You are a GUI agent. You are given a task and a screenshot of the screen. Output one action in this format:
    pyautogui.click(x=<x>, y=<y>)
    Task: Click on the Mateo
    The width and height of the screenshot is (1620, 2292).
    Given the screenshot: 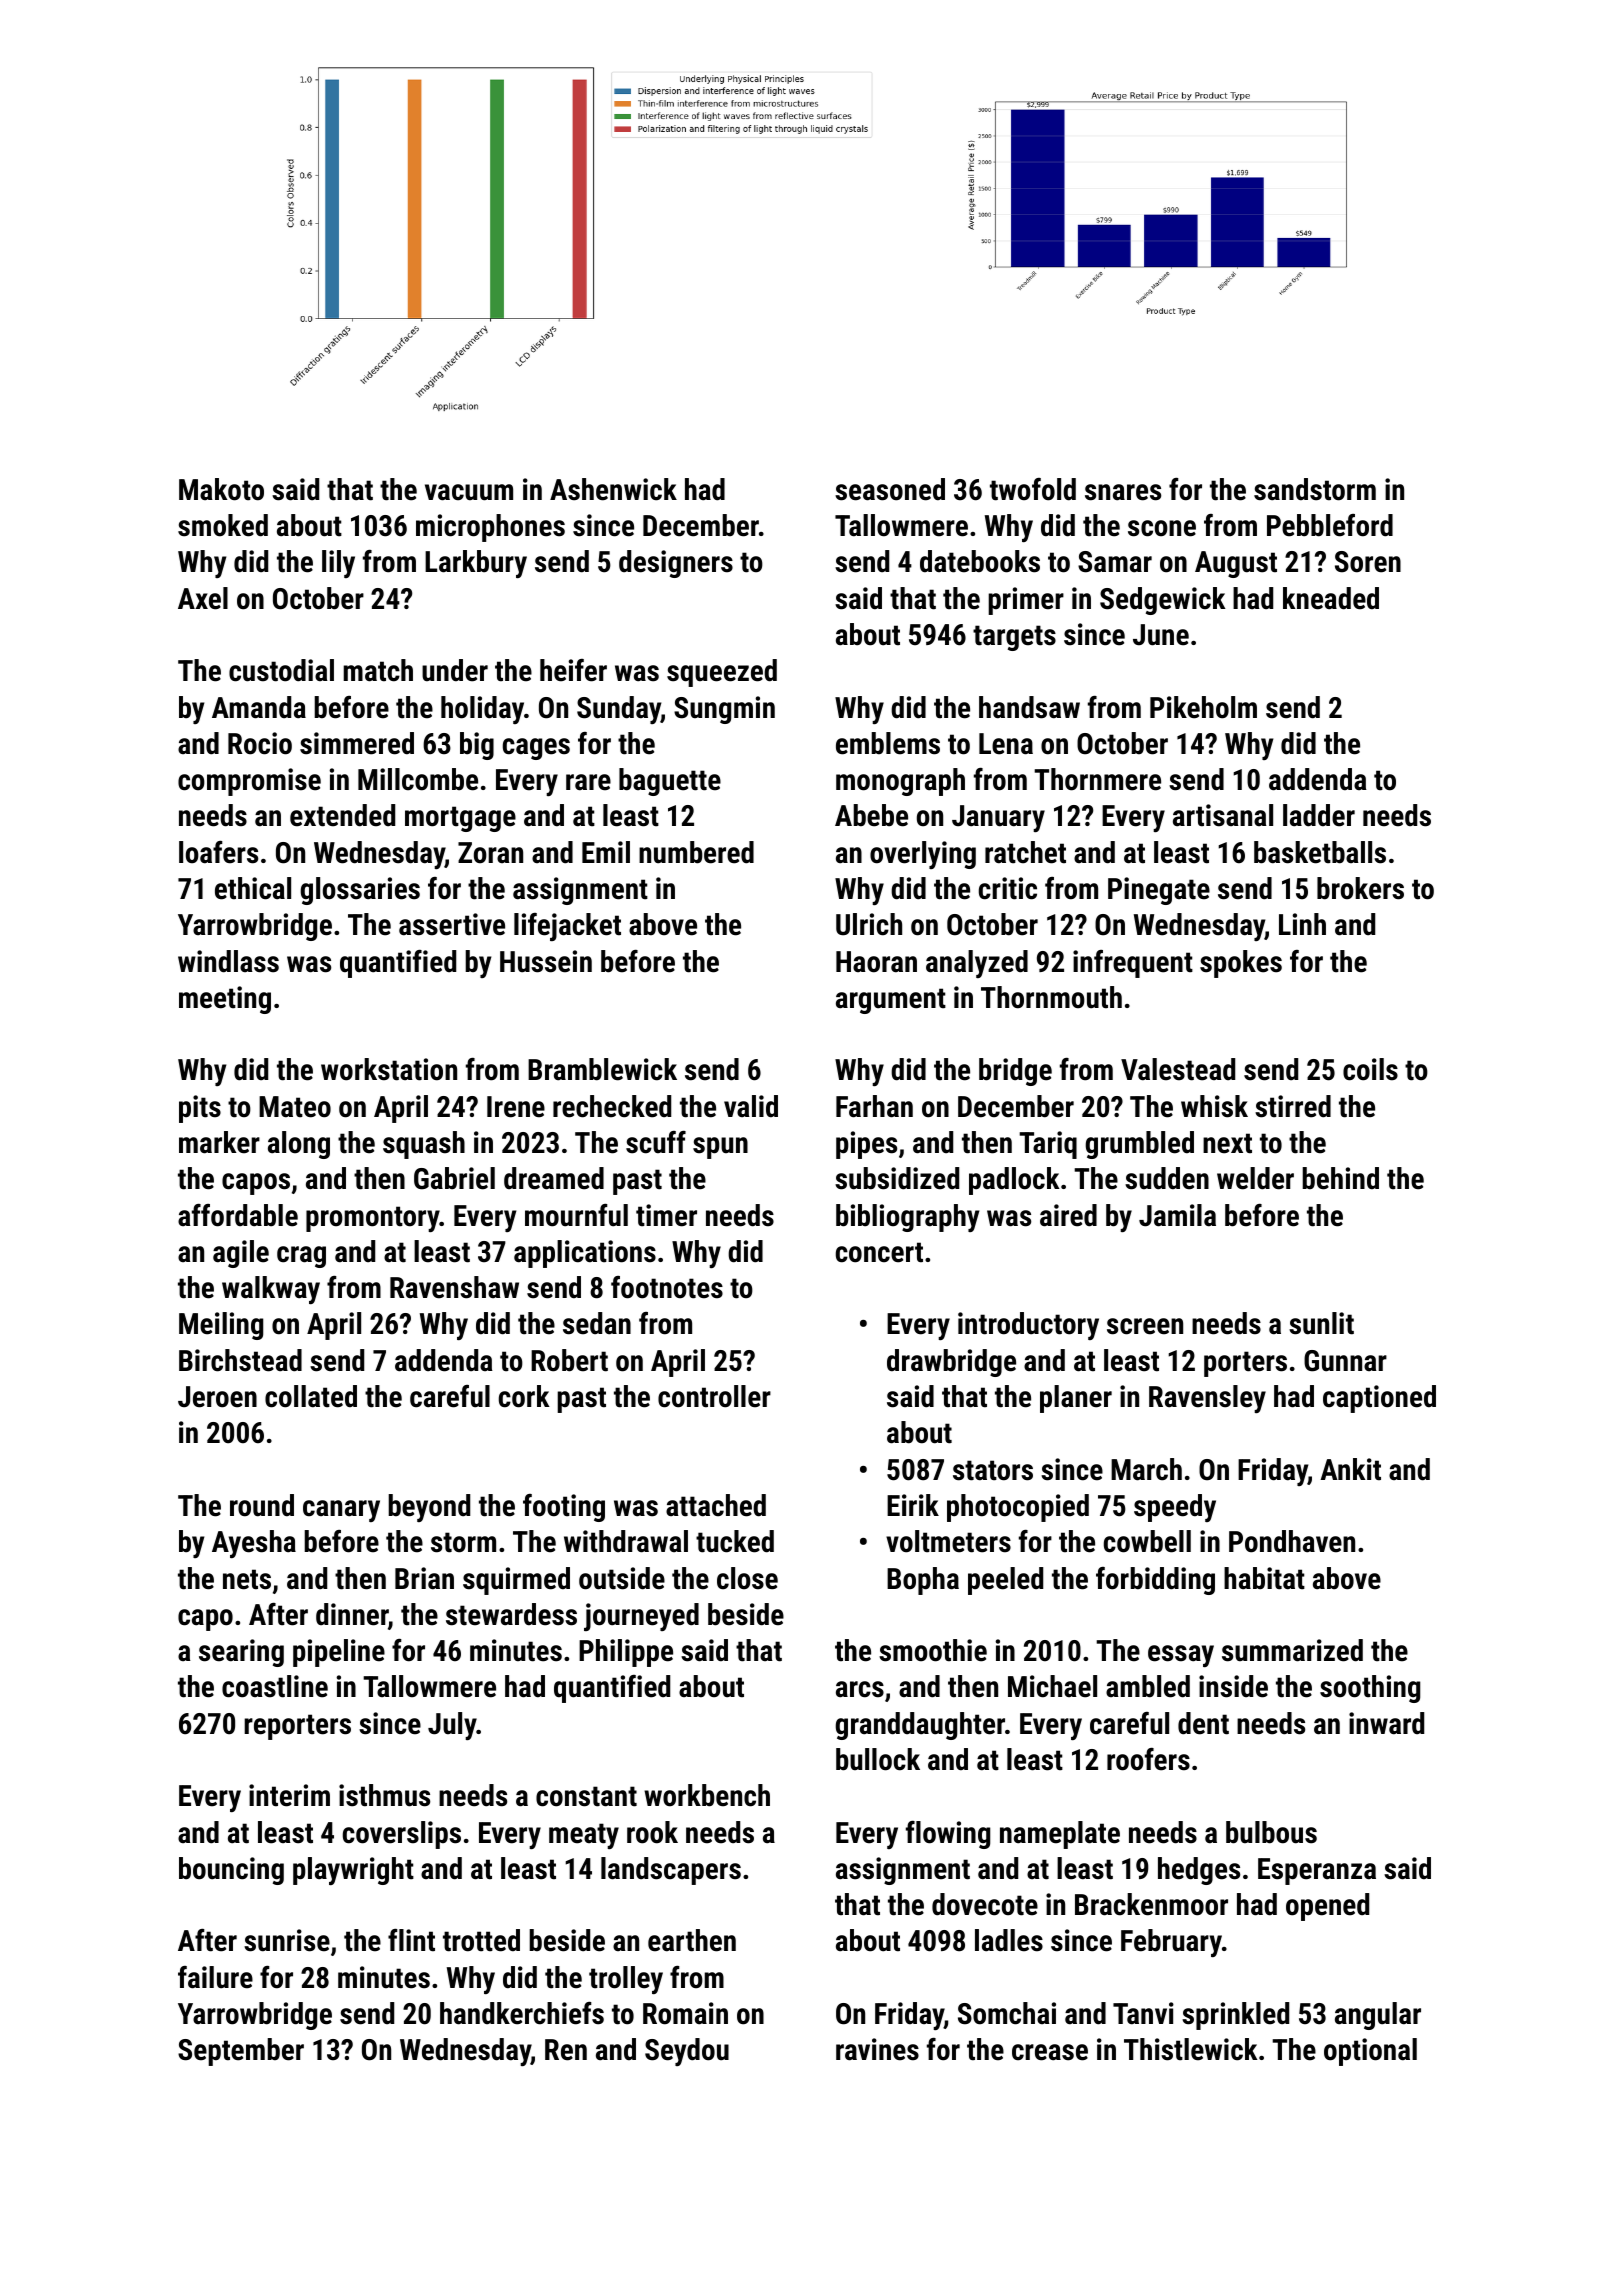 What is the action you would take?
    pyautogui.click(x=295, y=1107)
